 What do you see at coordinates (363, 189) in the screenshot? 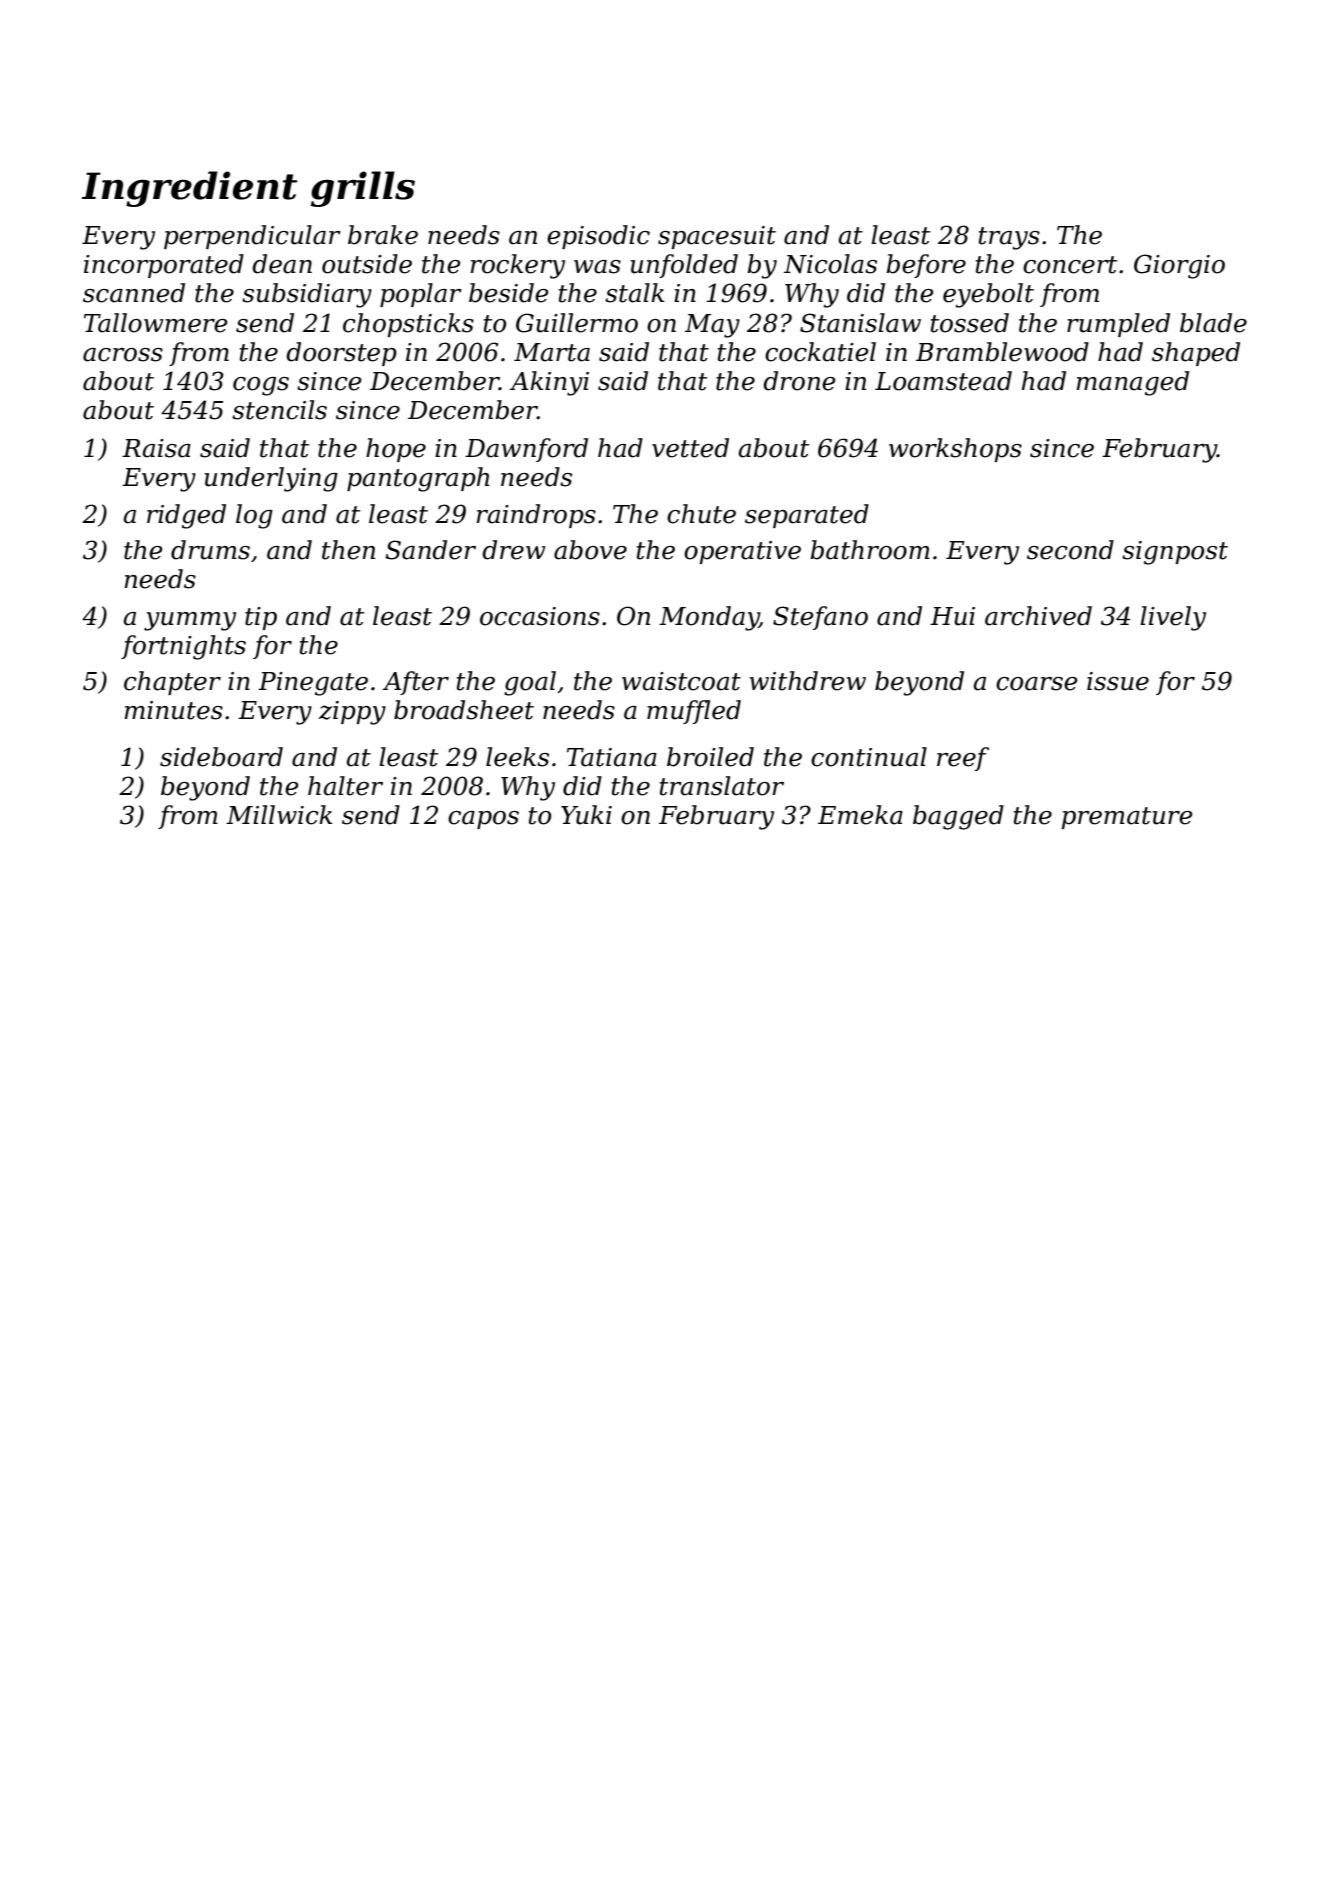
I see `grills` at bounding box center [363, 189].
